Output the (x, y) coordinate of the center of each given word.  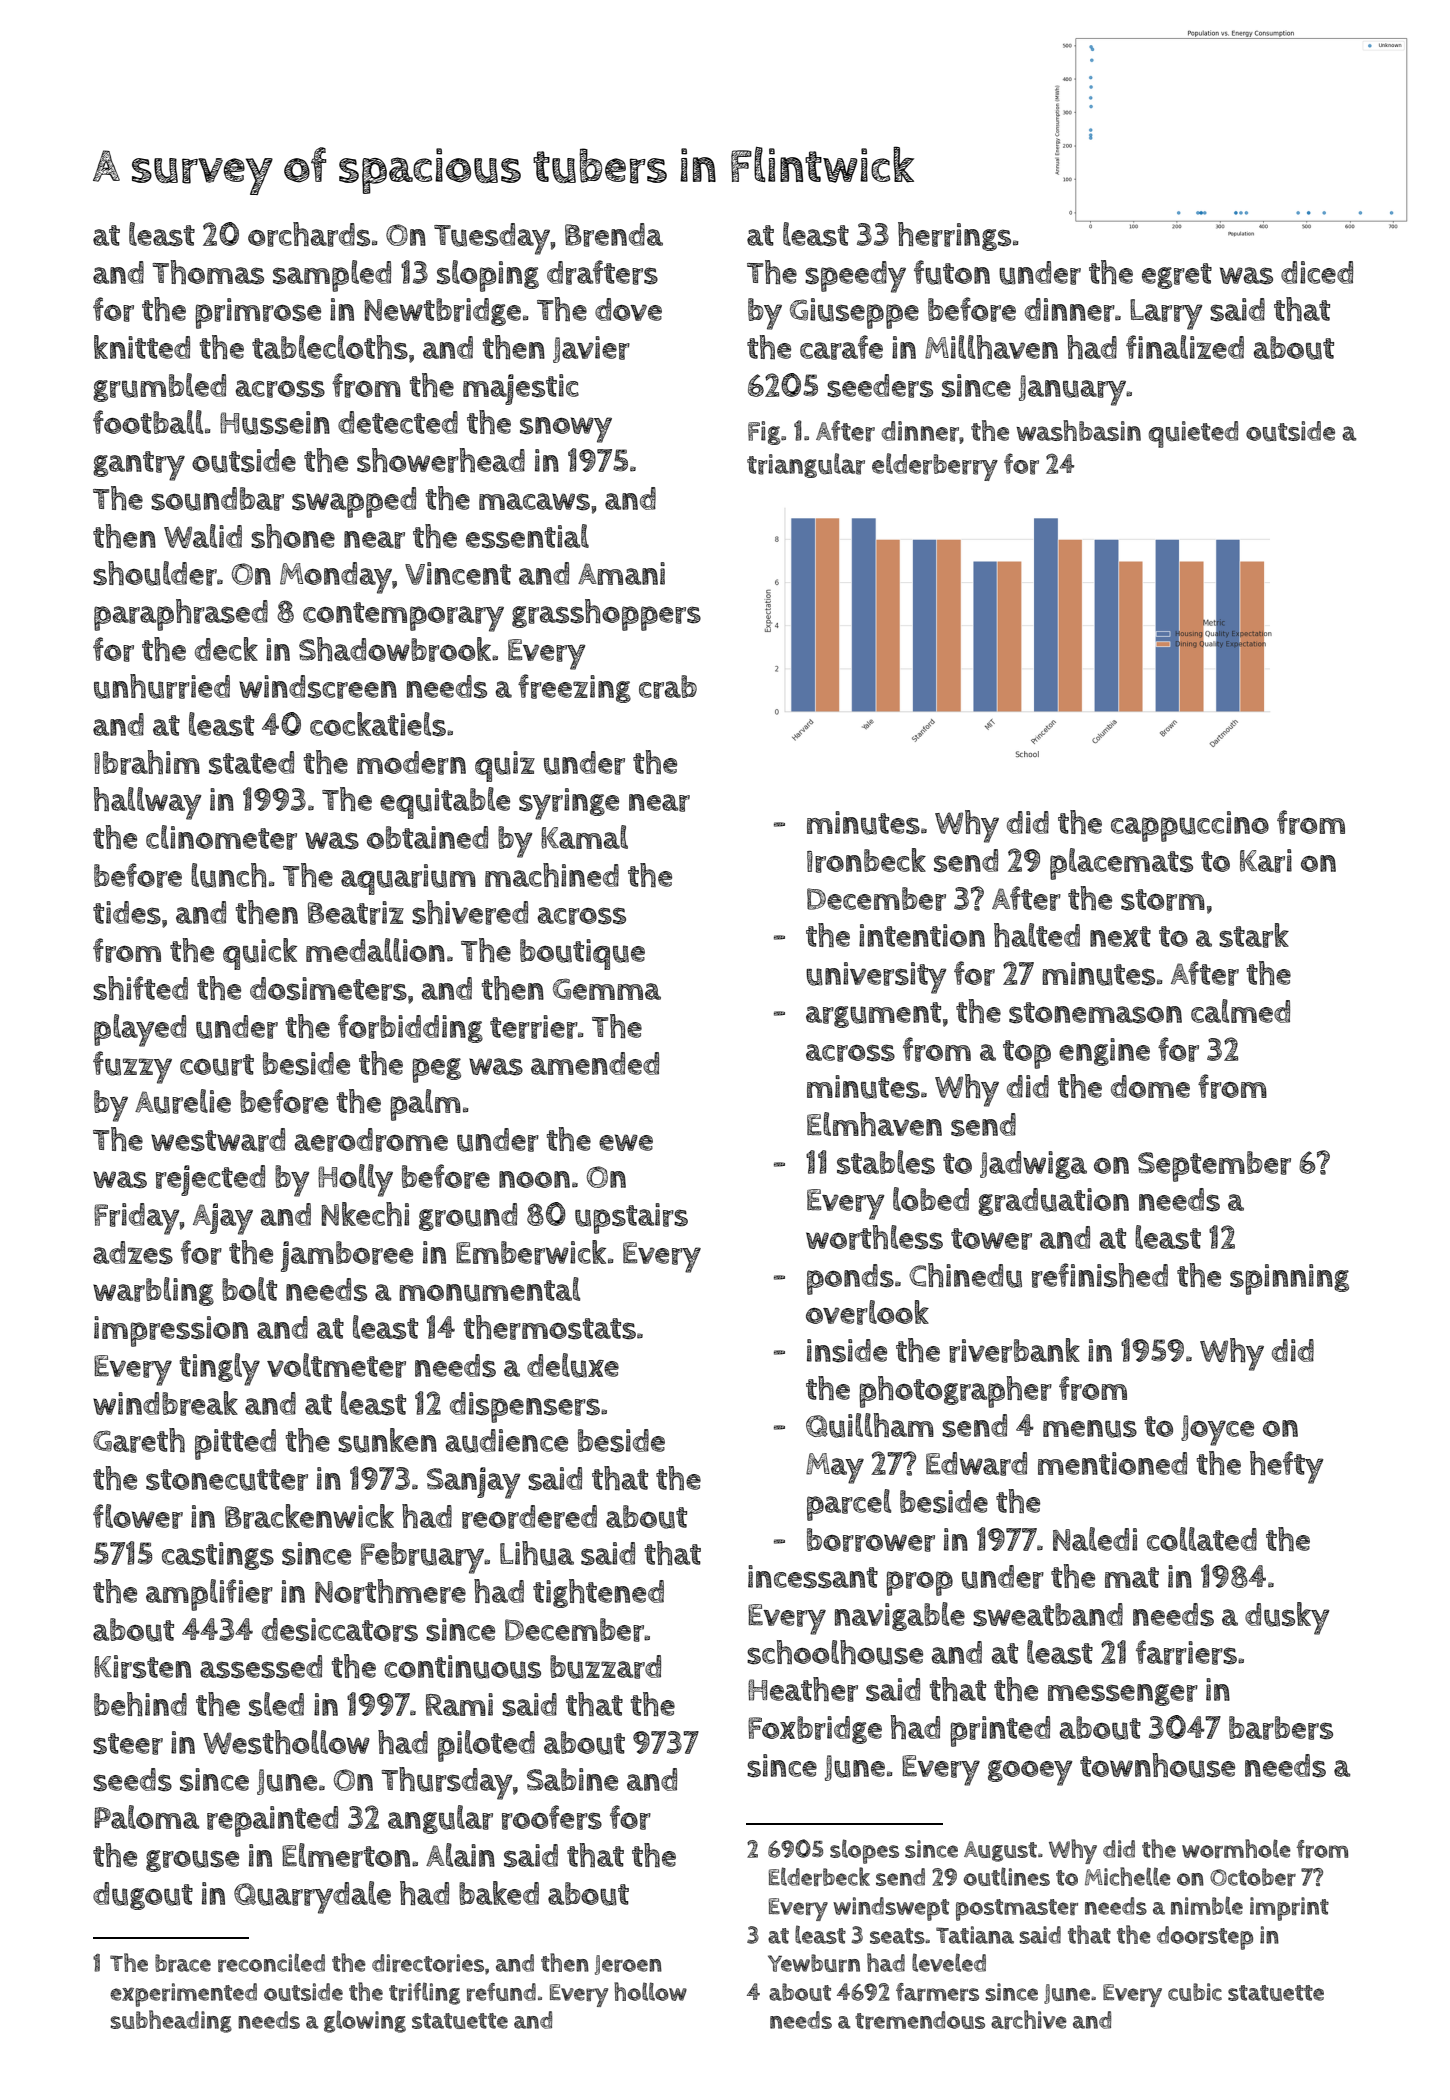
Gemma (607, 989)
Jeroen (628, 1965)
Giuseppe (854, 313)
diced (1317, 272)
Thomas (208, 272)
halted (1037, 935)
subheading (171, 2021)
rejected (210, 1180)
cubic (1195, 1992)
